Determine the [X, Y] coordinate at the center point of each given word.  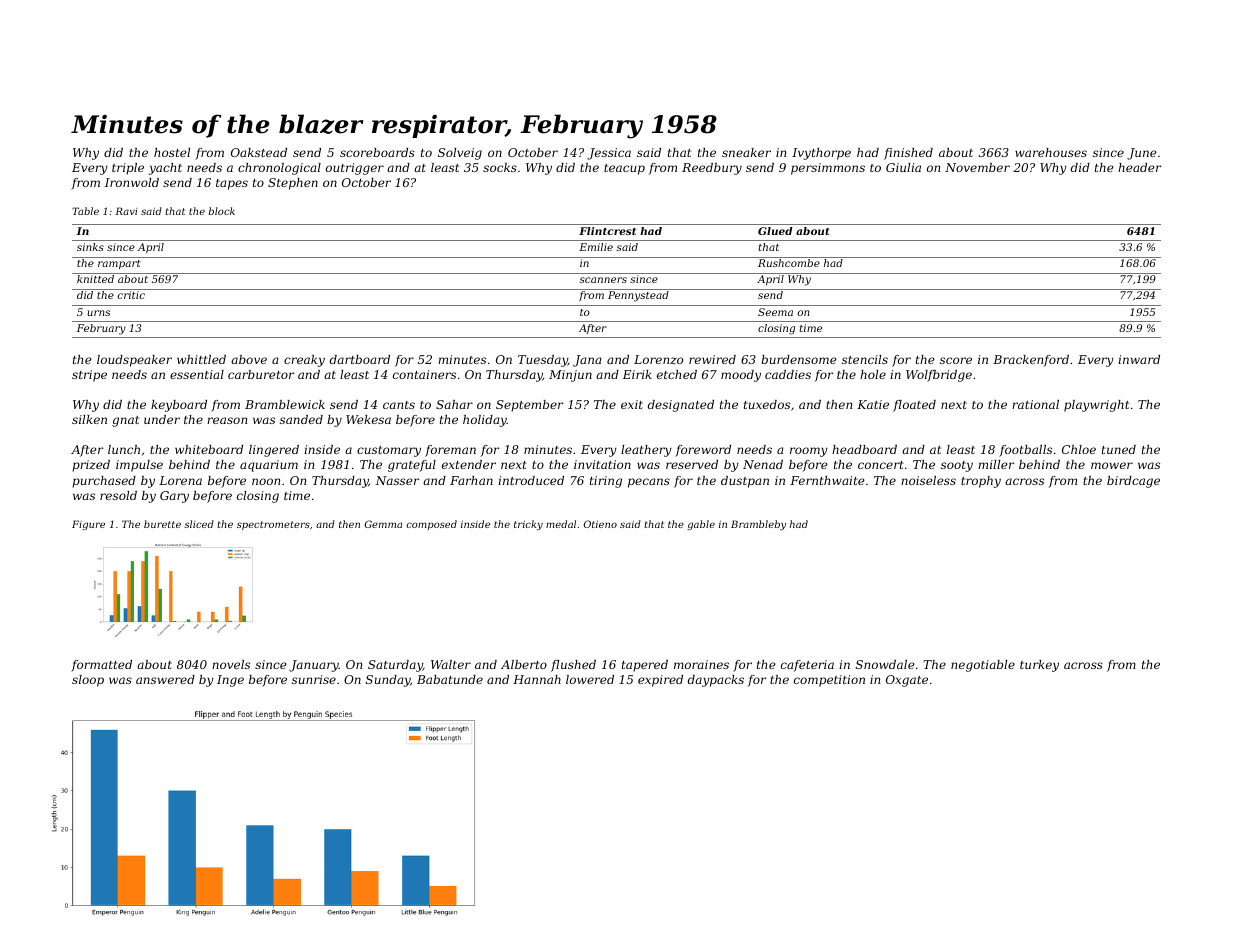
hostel [172, 152]
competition [829, 681]
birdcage [1133, 482]
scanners [603, 280]
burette [162, 524]
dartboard [360, 359]
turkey [1039, 666]
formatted [101, 666]
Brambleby [758, 525]
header [1139, 167]
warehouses [1051, 152]
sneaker [746, 152]
